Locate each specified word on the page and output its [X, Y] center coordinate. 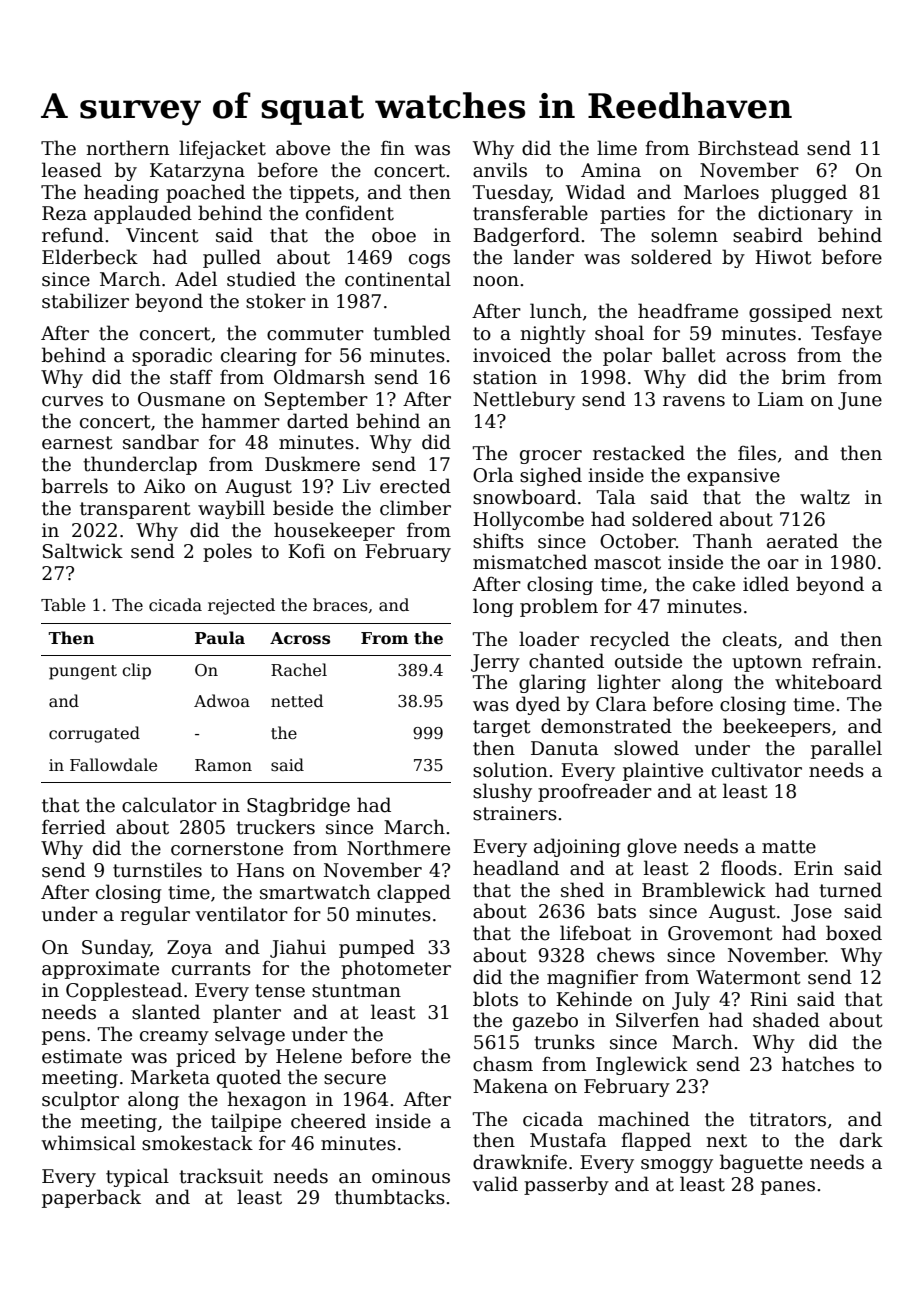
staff [191, 377]
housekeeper [334, 531]
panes [788, 1188]
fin [393, 147]
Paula [220, 637]
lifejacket [222, 149]
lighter [629, 683]
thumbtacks [390, 1197]
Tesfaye [846, 334]
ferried [74, 827]
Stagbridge [298, 806]
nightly [553, 334]
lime [617, 148]
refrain [844, 661]
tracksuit [221, 1176]
